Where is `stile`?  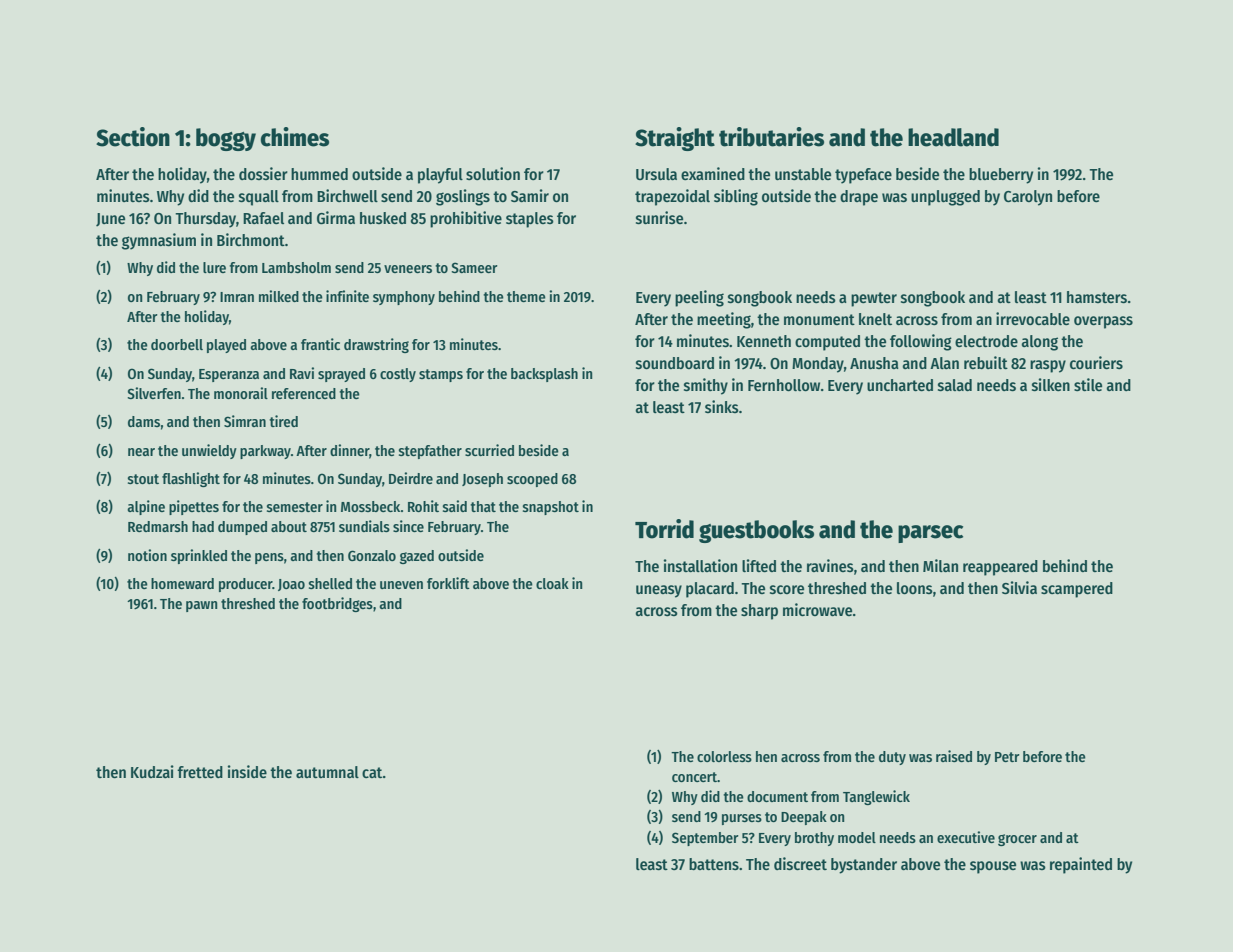 stile is located at coordinates (1088, 385).
